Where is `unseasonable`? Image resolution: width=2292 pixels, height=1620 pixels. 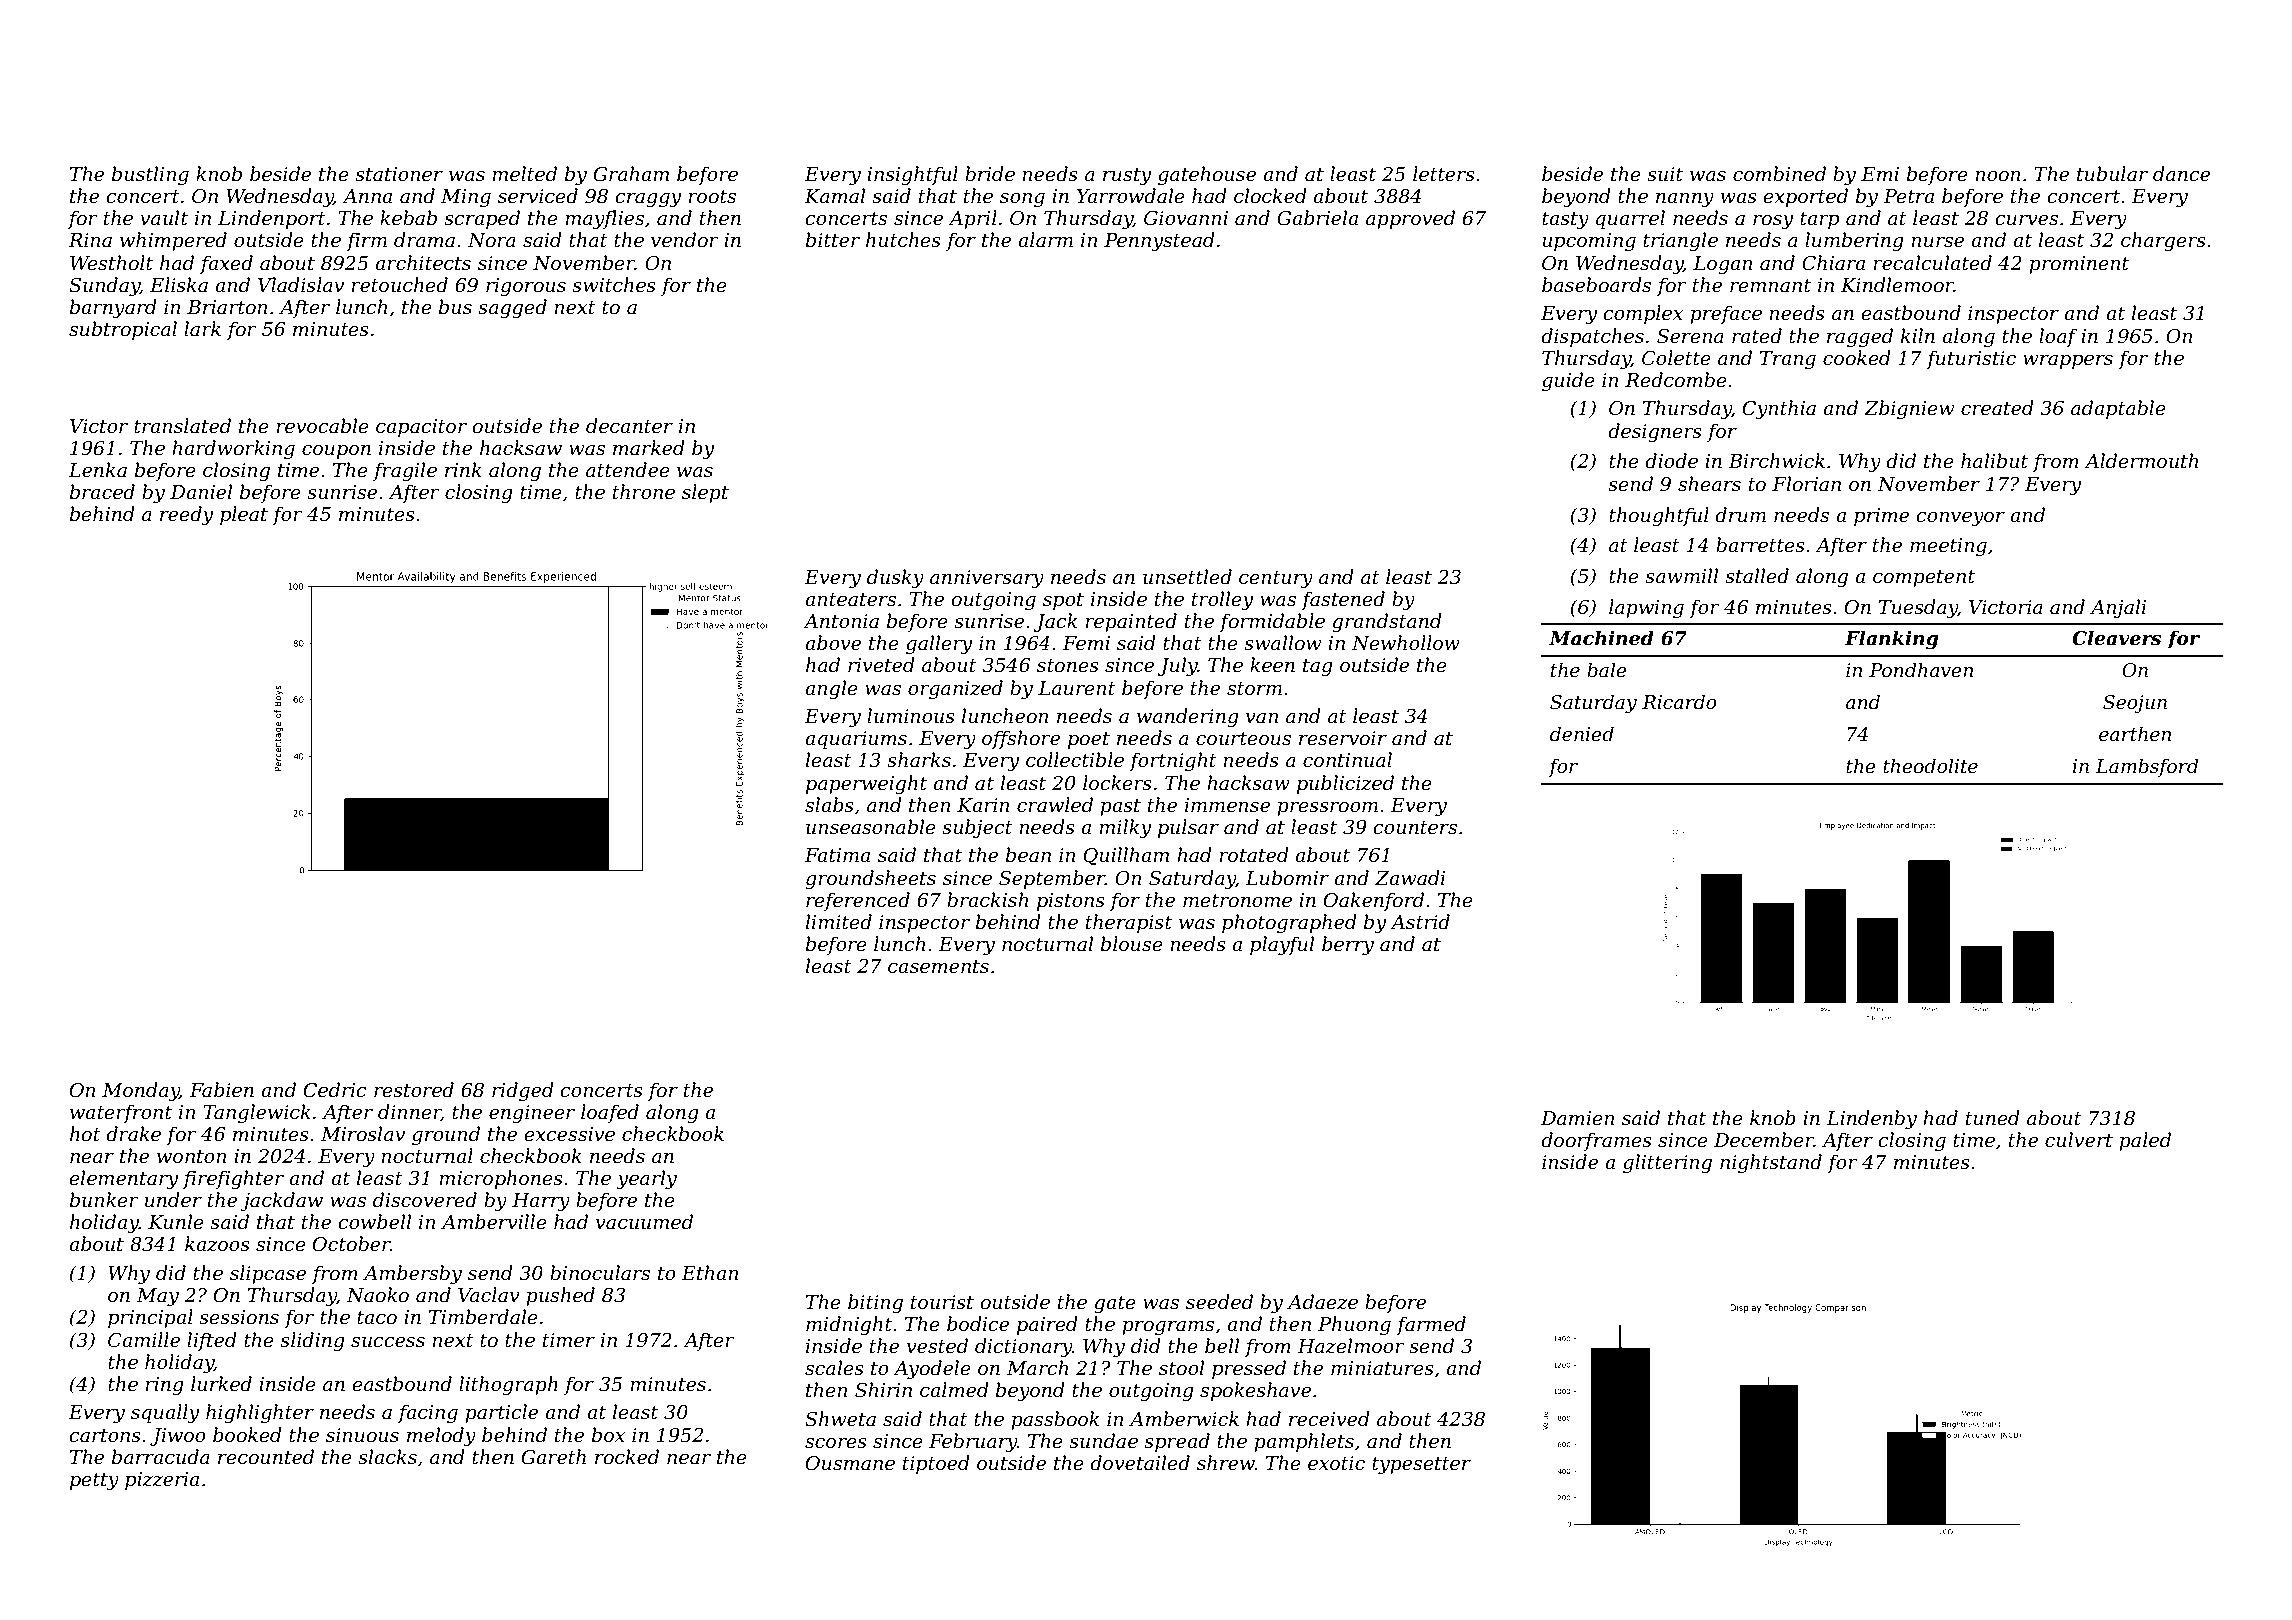 unseasonable is located at coordinates (871, 827).
